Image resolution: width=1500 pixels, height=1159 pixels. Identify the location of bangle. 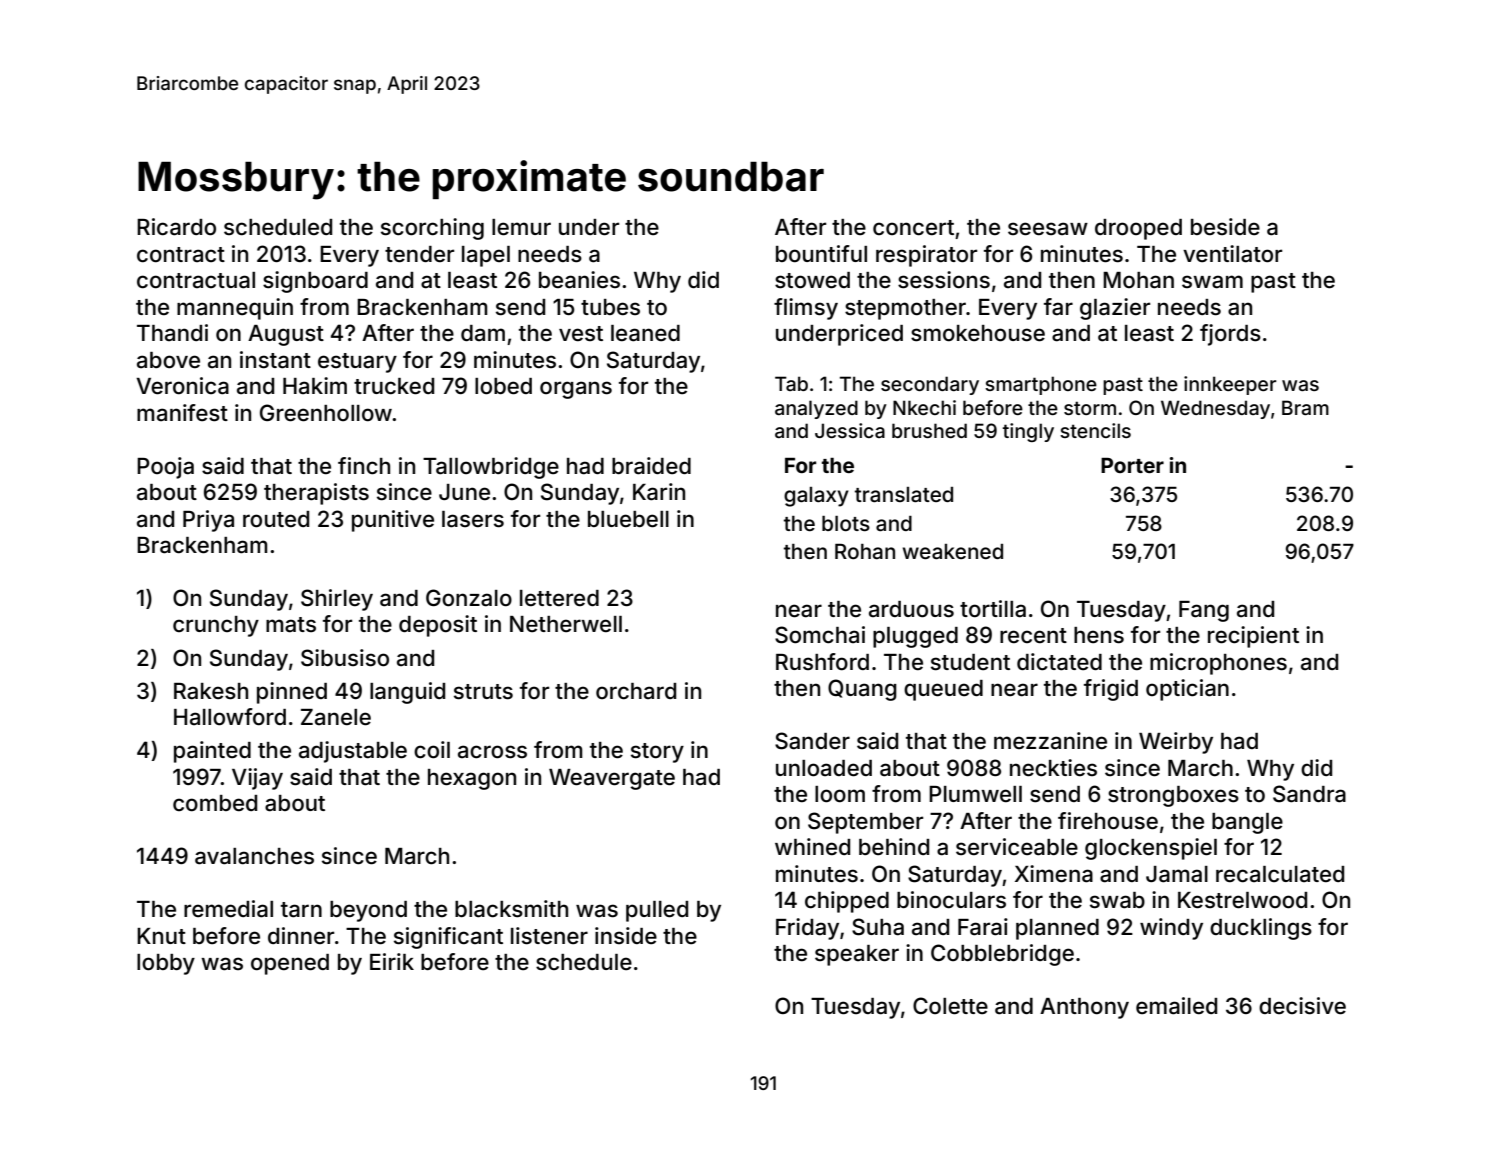
(1247, 823).
